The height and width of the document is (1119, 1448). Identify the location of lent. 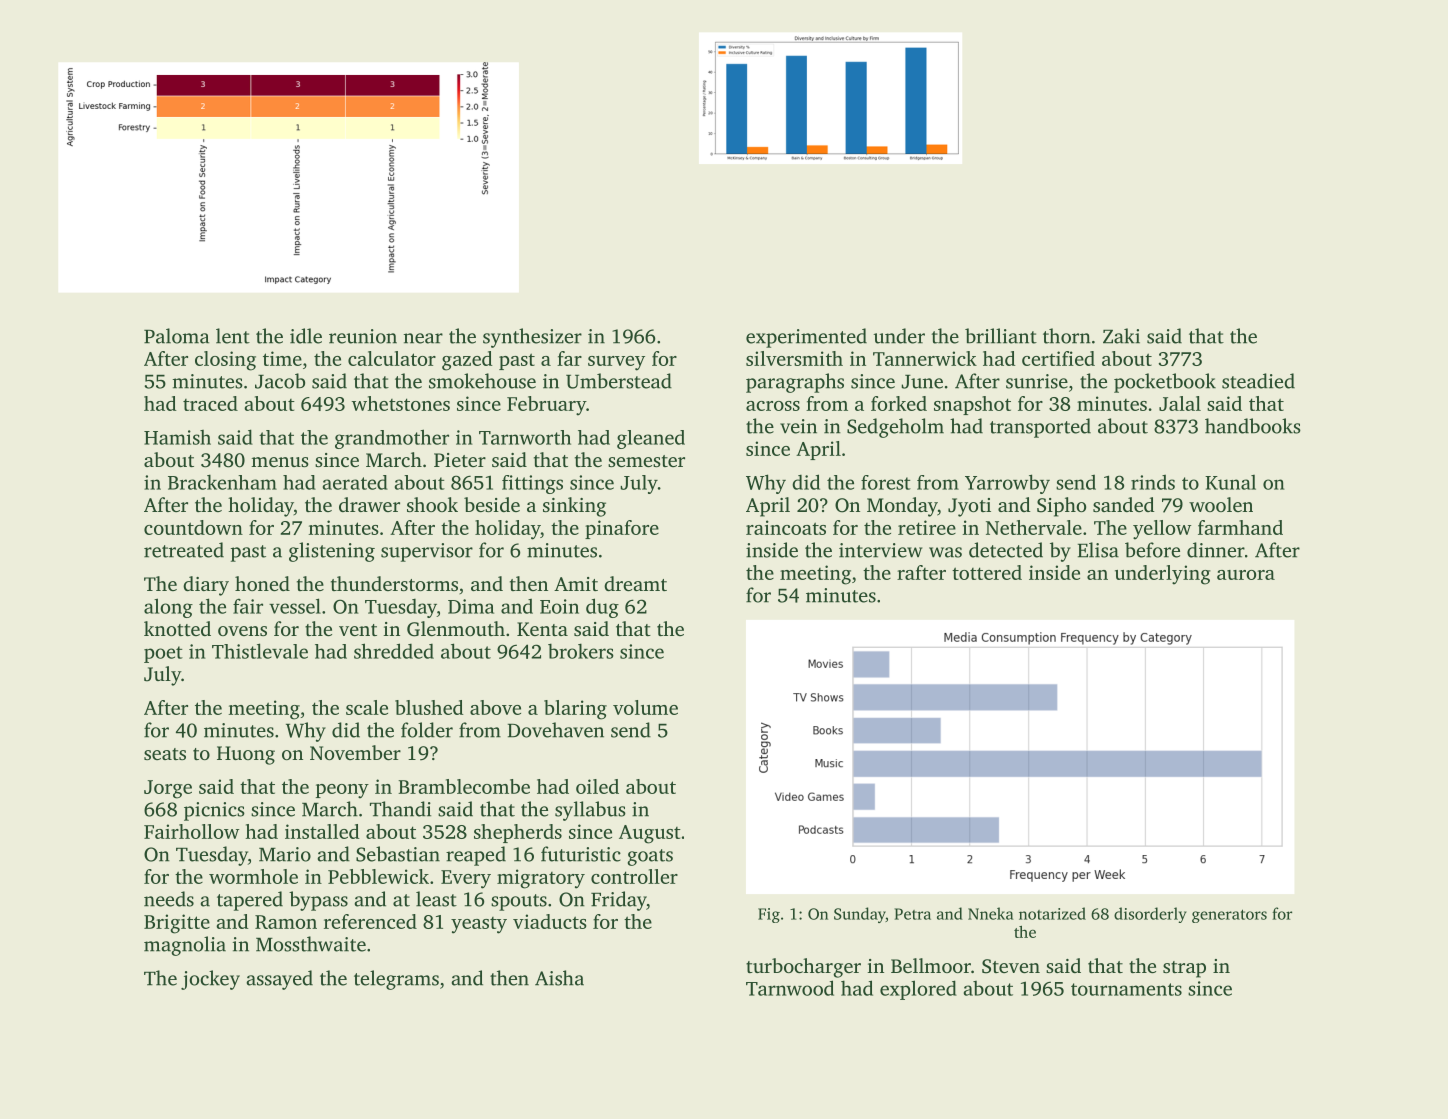
(233, 336).
